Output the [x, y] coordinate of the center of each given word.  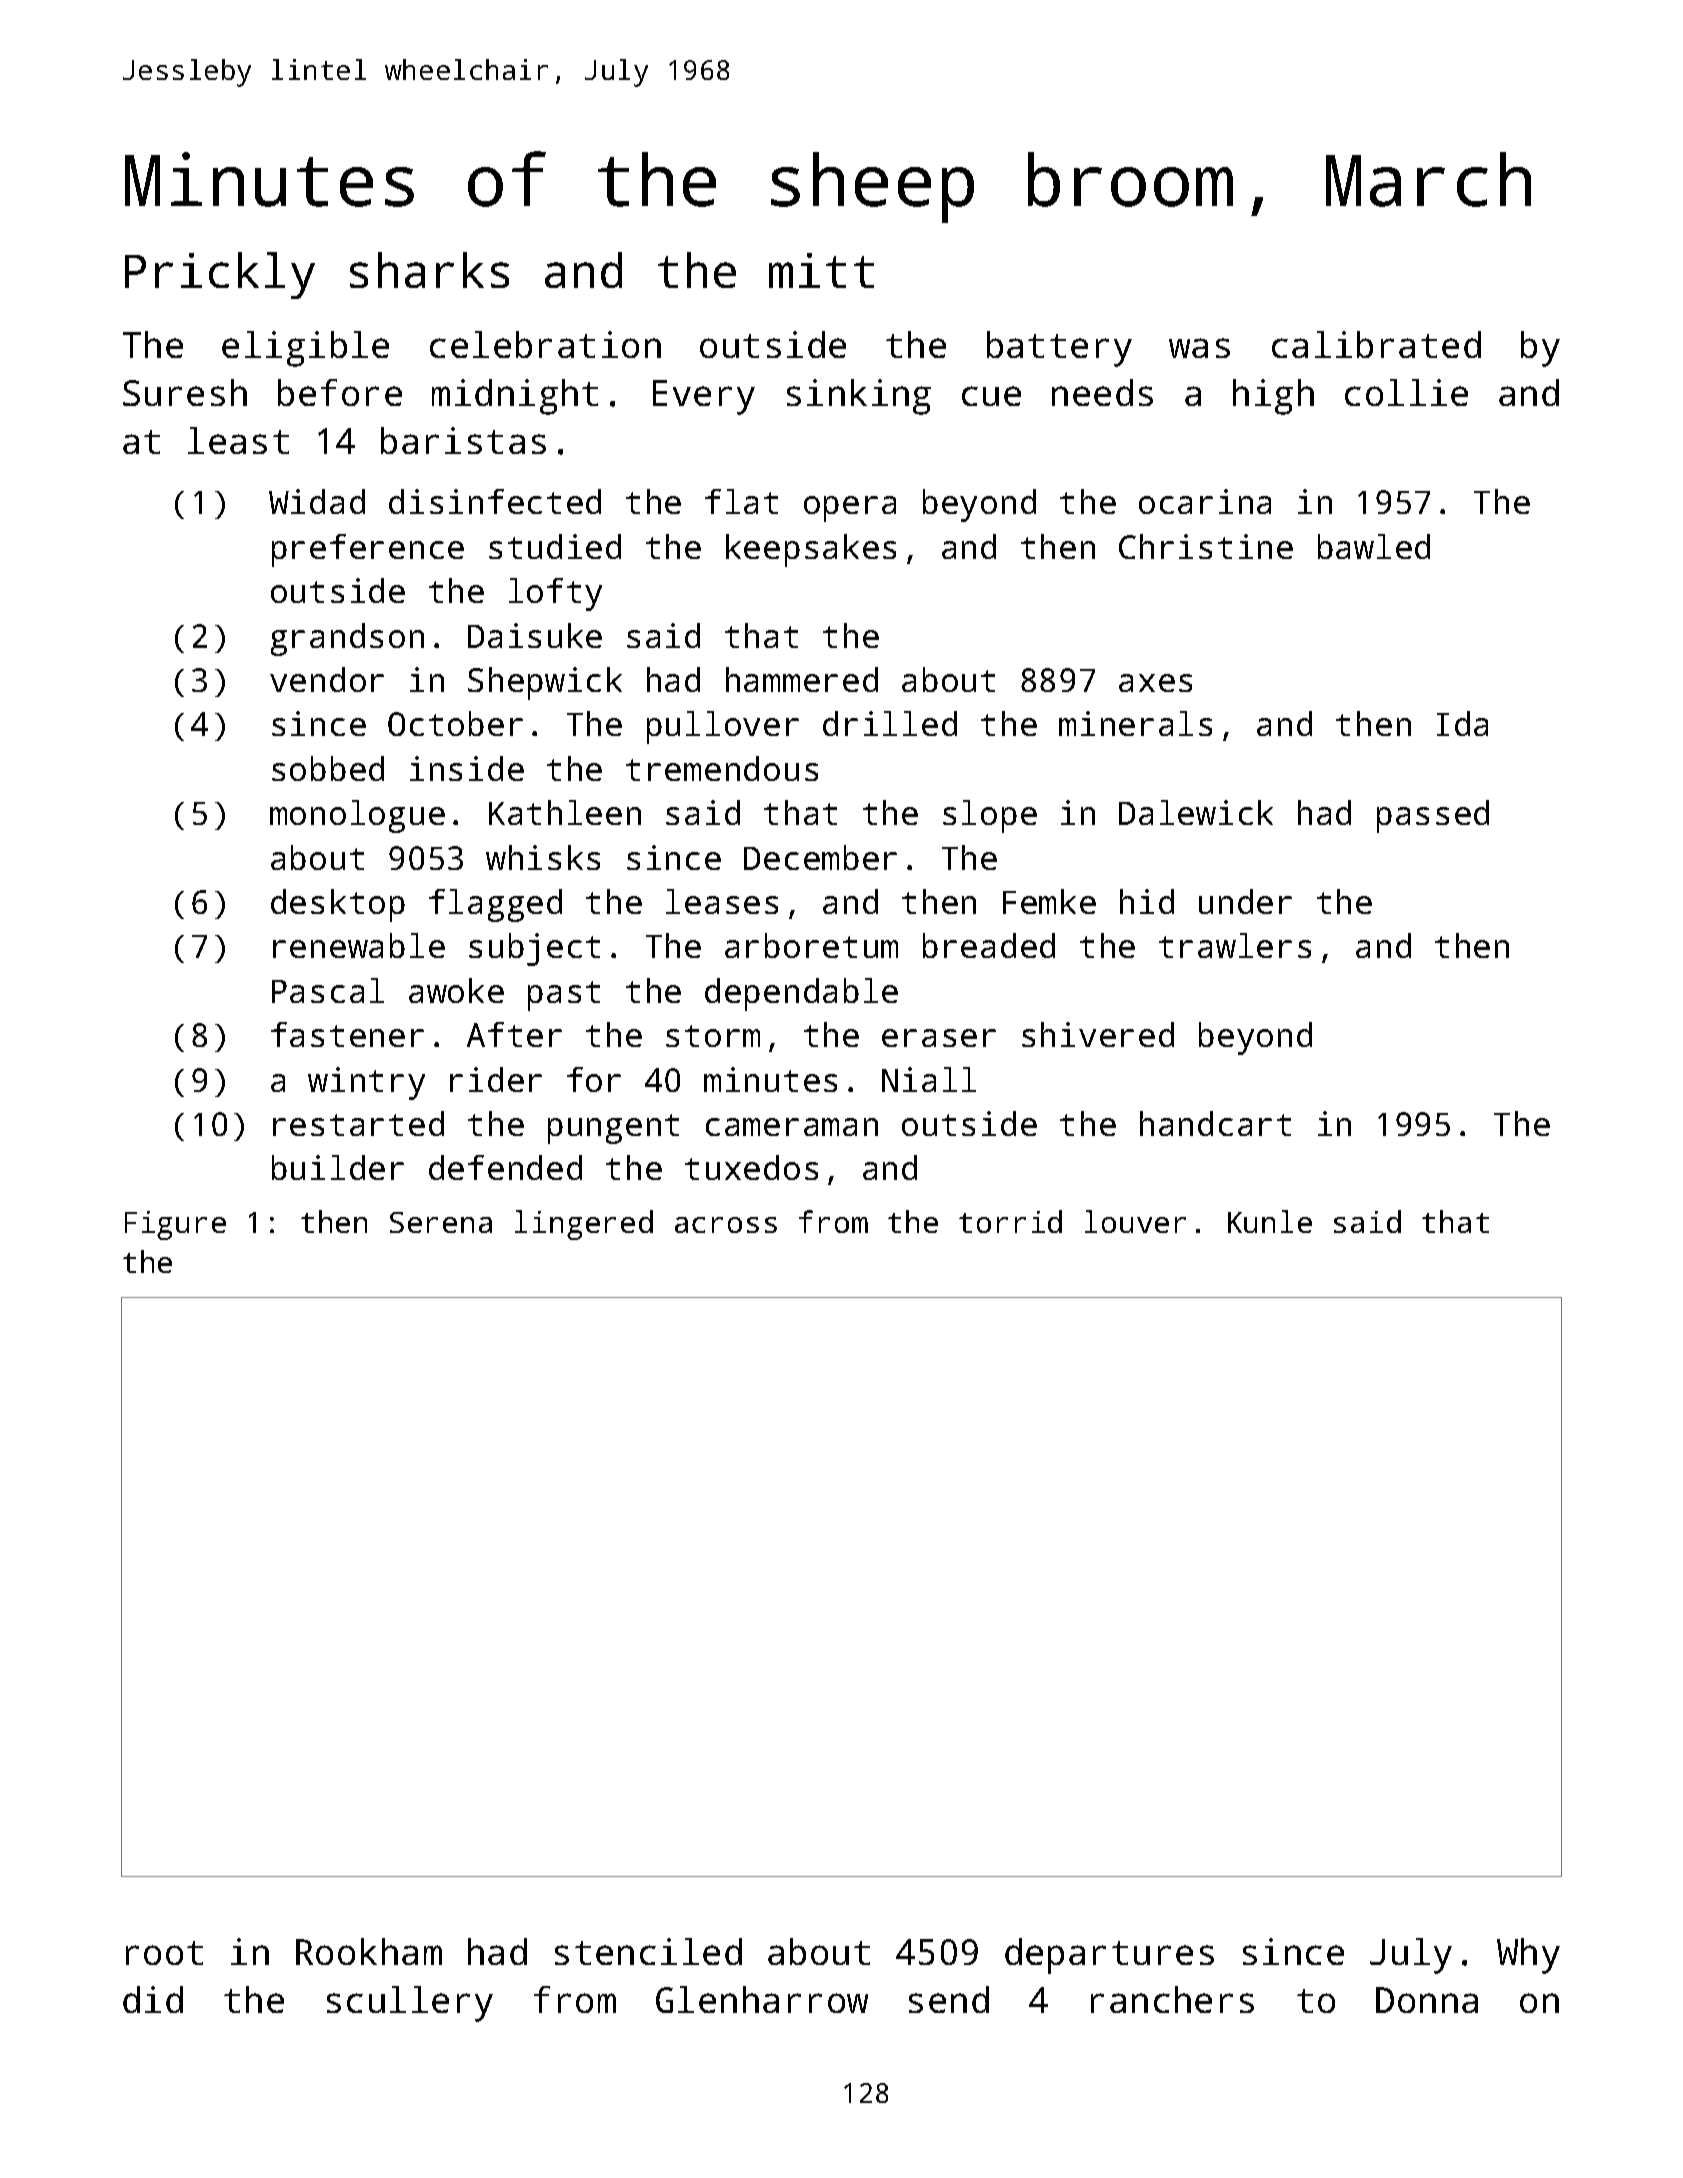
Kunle [1270, 1221]
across [726, 1225]
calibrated [1376, 344]
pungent [613, 1129]
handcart [1215, 1123]
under [1245, 901]
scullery [410, 2004]
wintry [366, 1083]
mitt [821, 270]
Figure [175, 1225]
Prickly [220, 275]
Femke [1049, 901]
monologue [357, 816]
